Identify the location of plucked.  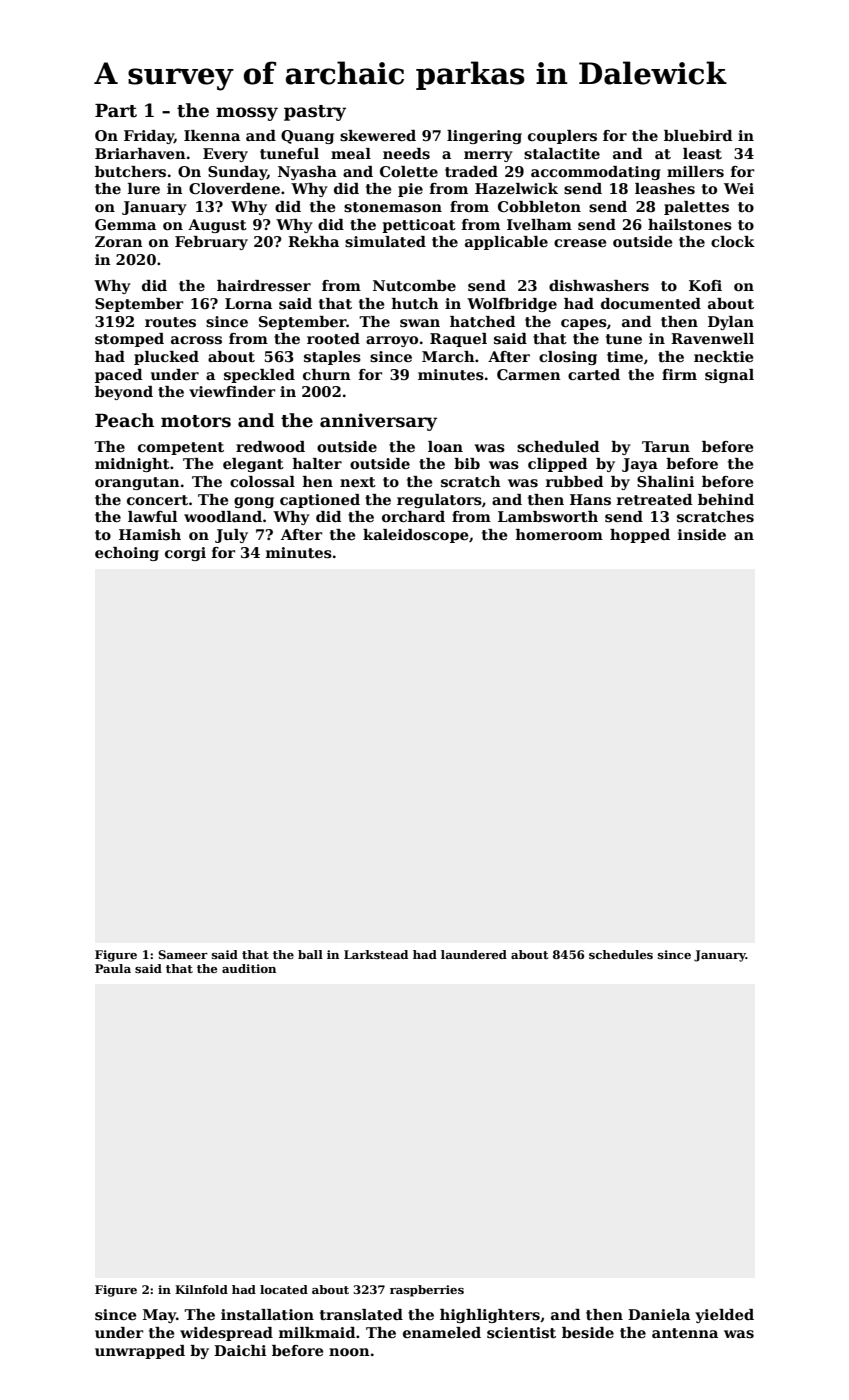
(166, 358).
